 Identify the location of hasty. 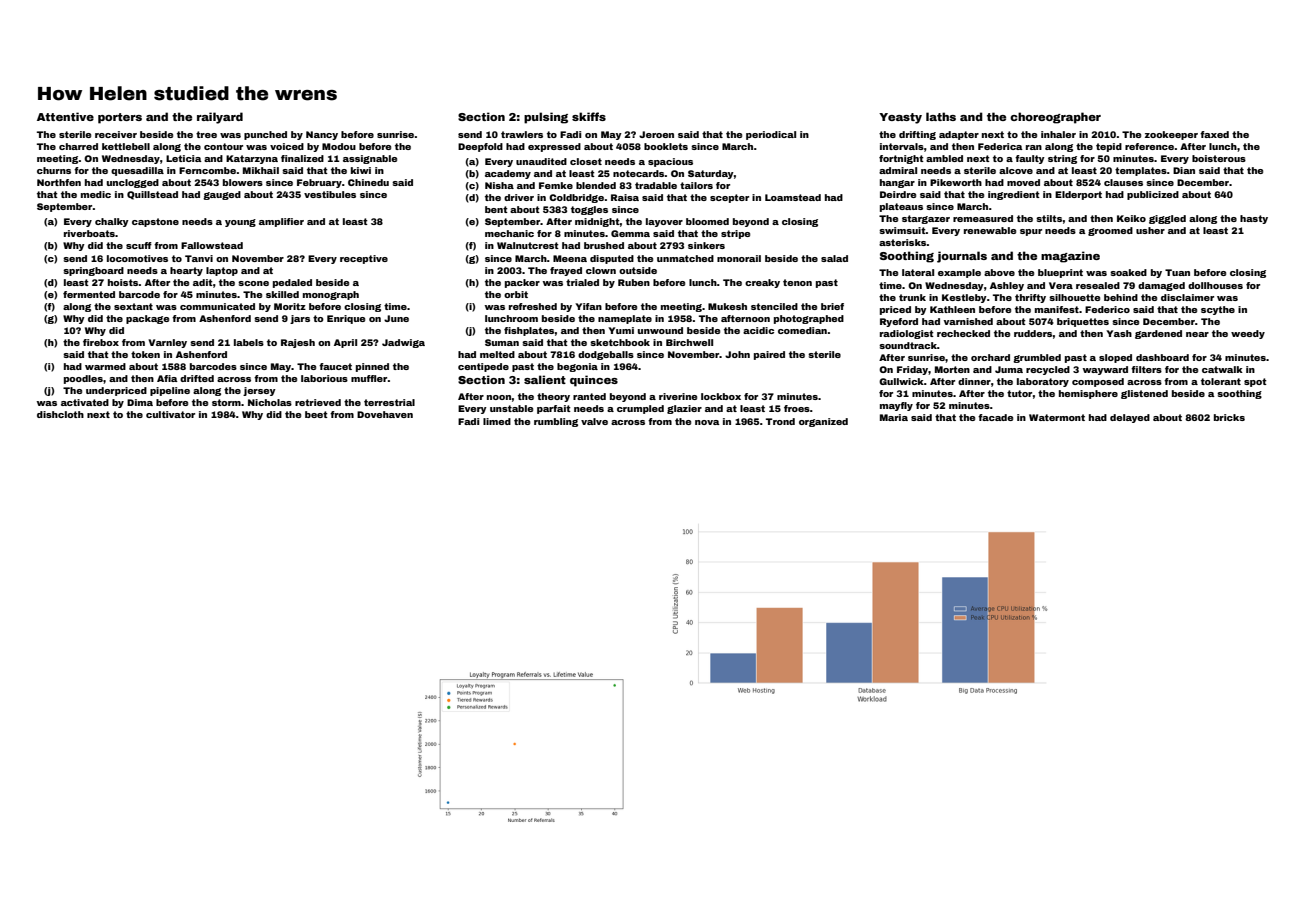
(1254, 219).
